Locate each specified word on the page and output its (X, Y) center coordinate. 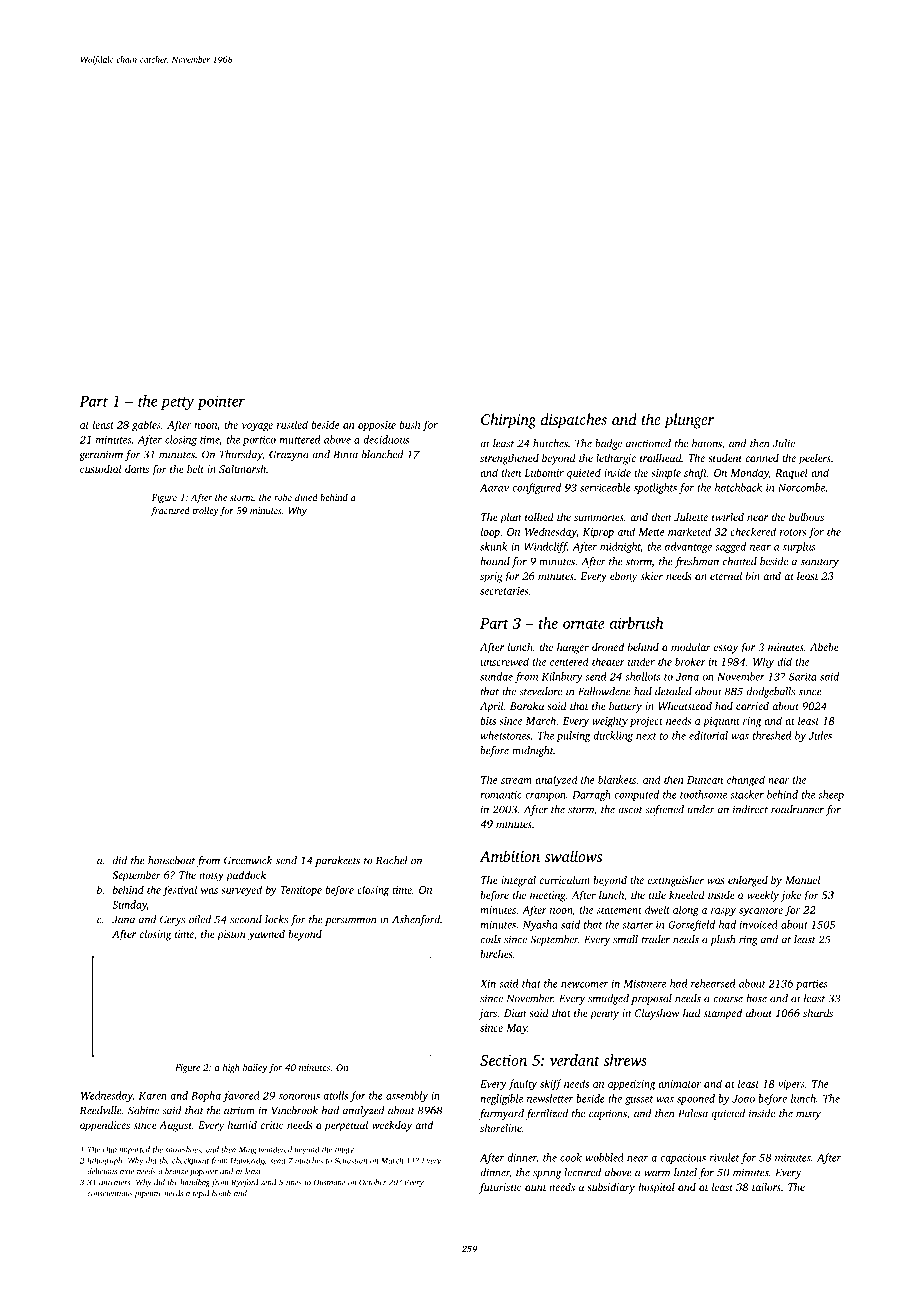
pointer (221, 402)
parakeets (337, 861)
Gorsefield (691, 925)
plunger (689, 421)
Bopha (206, 1096)
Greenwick (248, 860)
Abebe (824, 646)
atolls (335, 1095)
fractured (170, 511)
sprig (491, 577)
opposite (377, 426)
